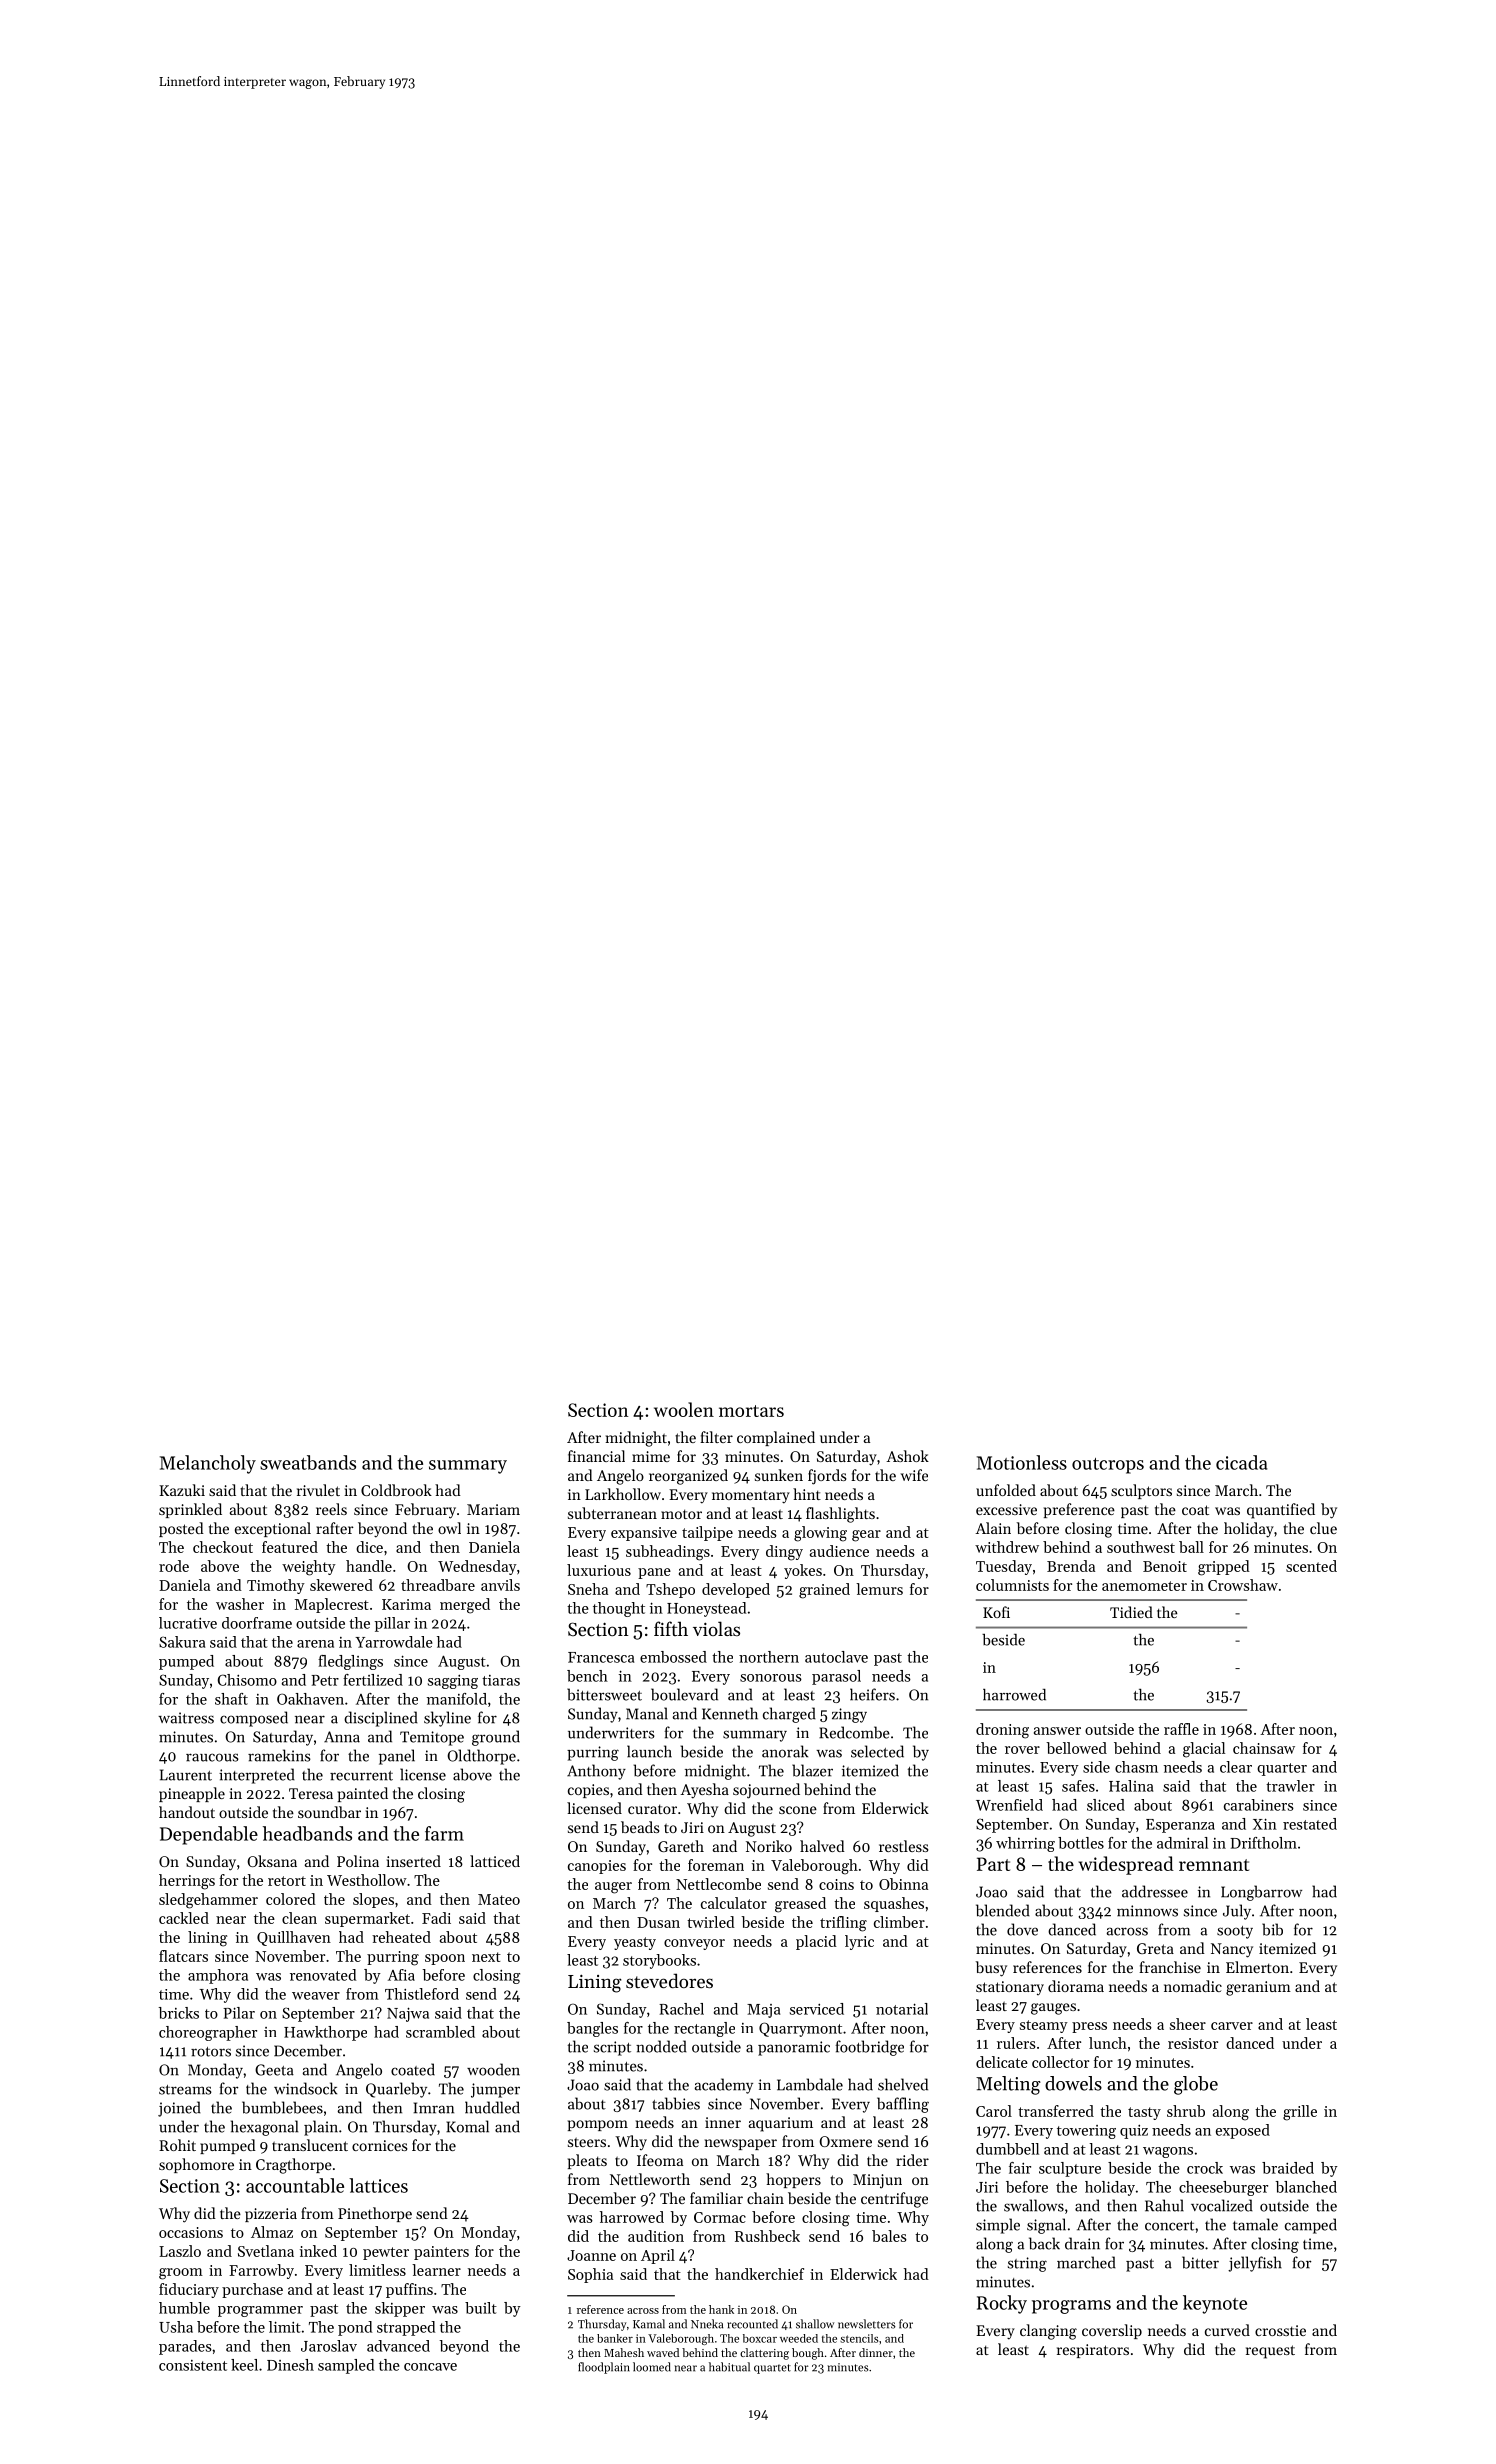  What do you see at coordinates (196, 2165) in the document?
I see `sophomore` at bounding box center [196, 2165].
